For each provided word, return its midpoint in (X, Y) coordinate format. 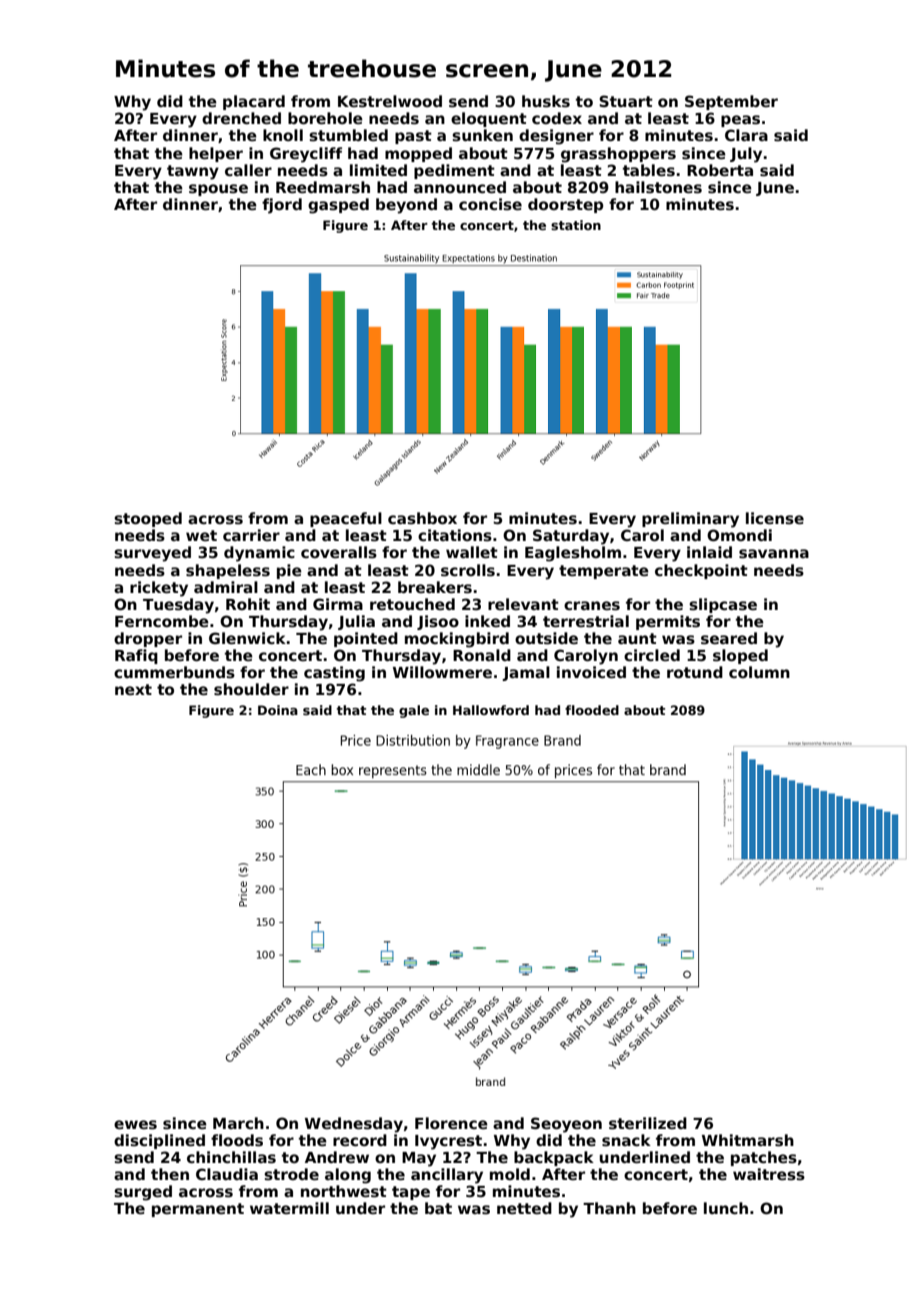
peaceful (346, 519)
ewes (135, 1125)
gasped (338, 206)
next (133, 689)
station (576, 225)
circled (652, 655)
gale (414, 711)
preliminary (690, 520)
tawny (193, 172)
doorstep (565, 205)
